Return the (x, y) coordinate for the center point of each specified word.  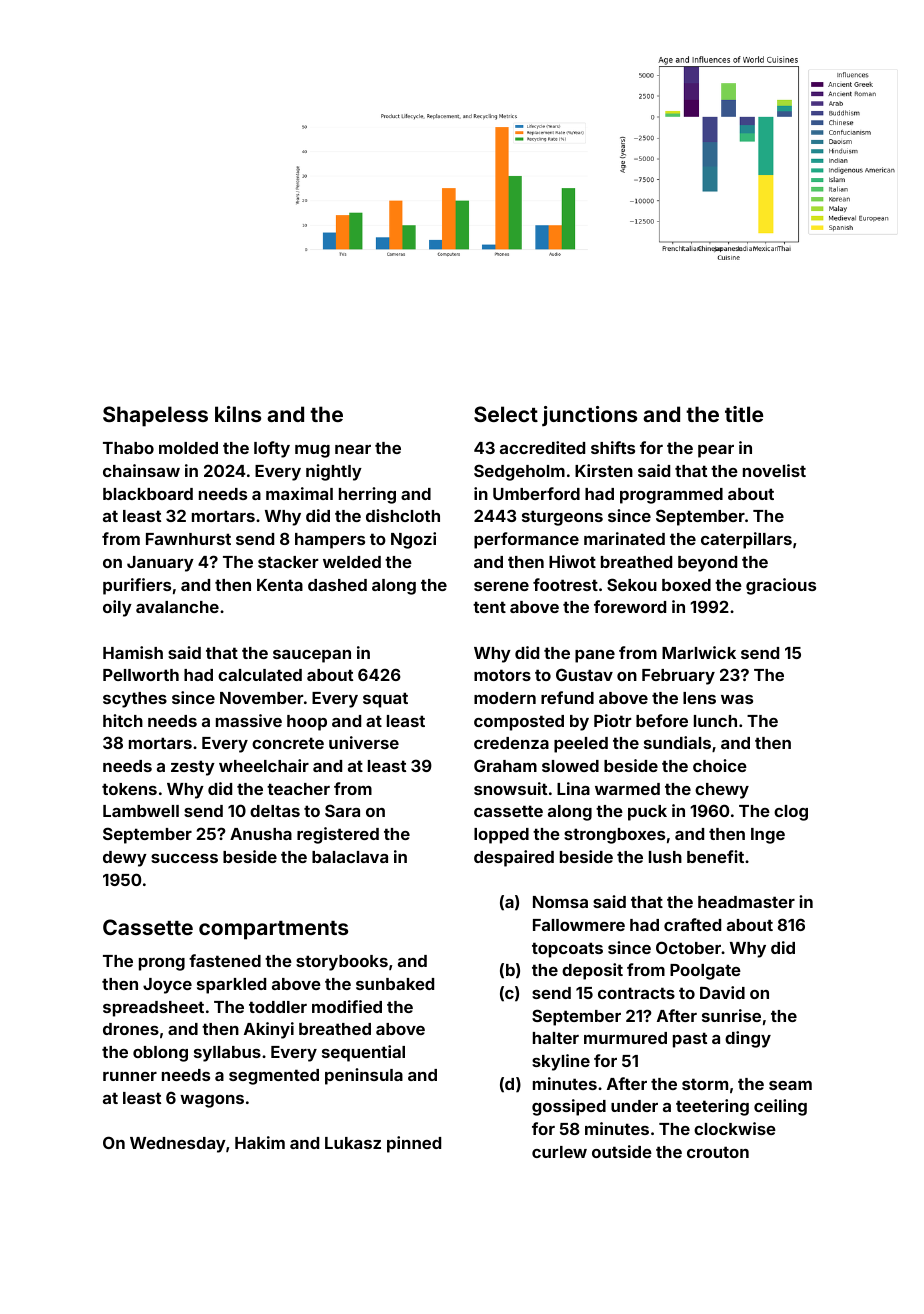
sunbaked (395, 984)
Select (506, 414)
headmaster (746, 902)
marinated (624, 538)
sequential (363, 1053)
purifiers (137, 586)
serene (501, 586)
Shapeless (155, 416)
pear (716, 451)
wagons (212, 1101)
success (184, 858)
